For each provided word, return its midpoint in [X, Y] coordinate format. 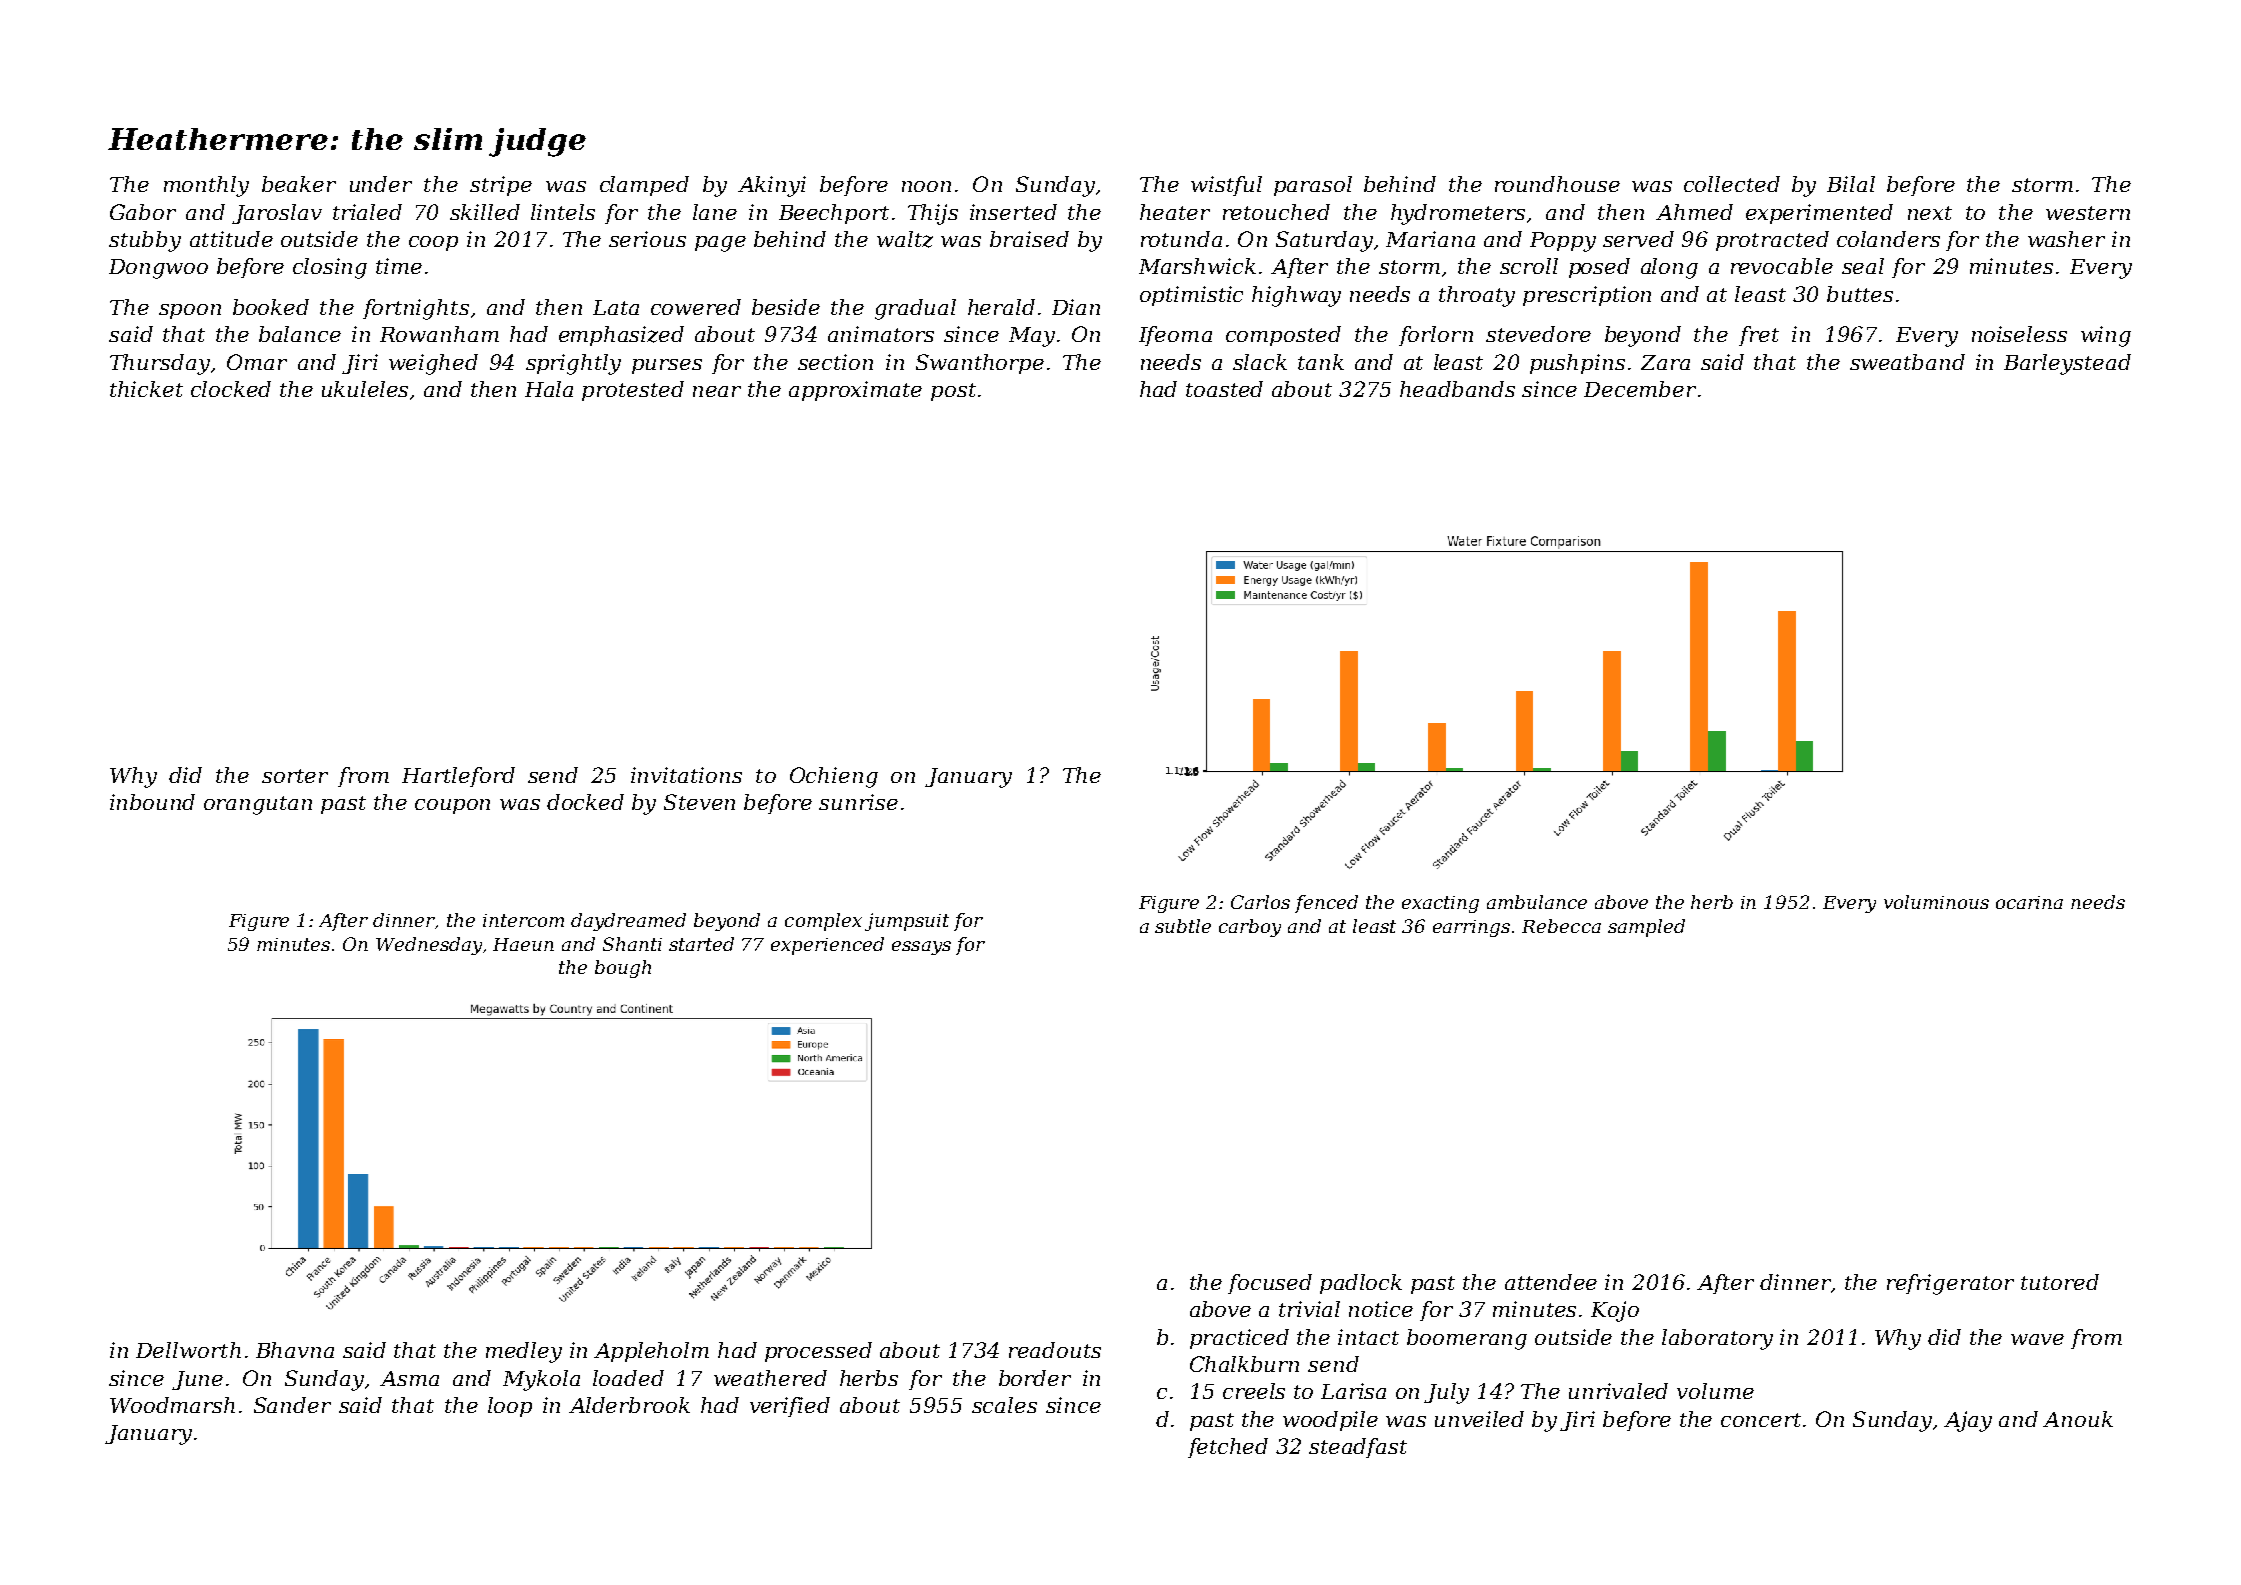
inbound [152, 802]
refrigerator [1950, 1284]
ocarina [2029, 902]
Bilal [1851, 184]
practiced [1239, 1339]
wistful [1226, 186]
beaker [299, 184]
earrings [1471, 928]
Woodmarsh [172, 1405]
